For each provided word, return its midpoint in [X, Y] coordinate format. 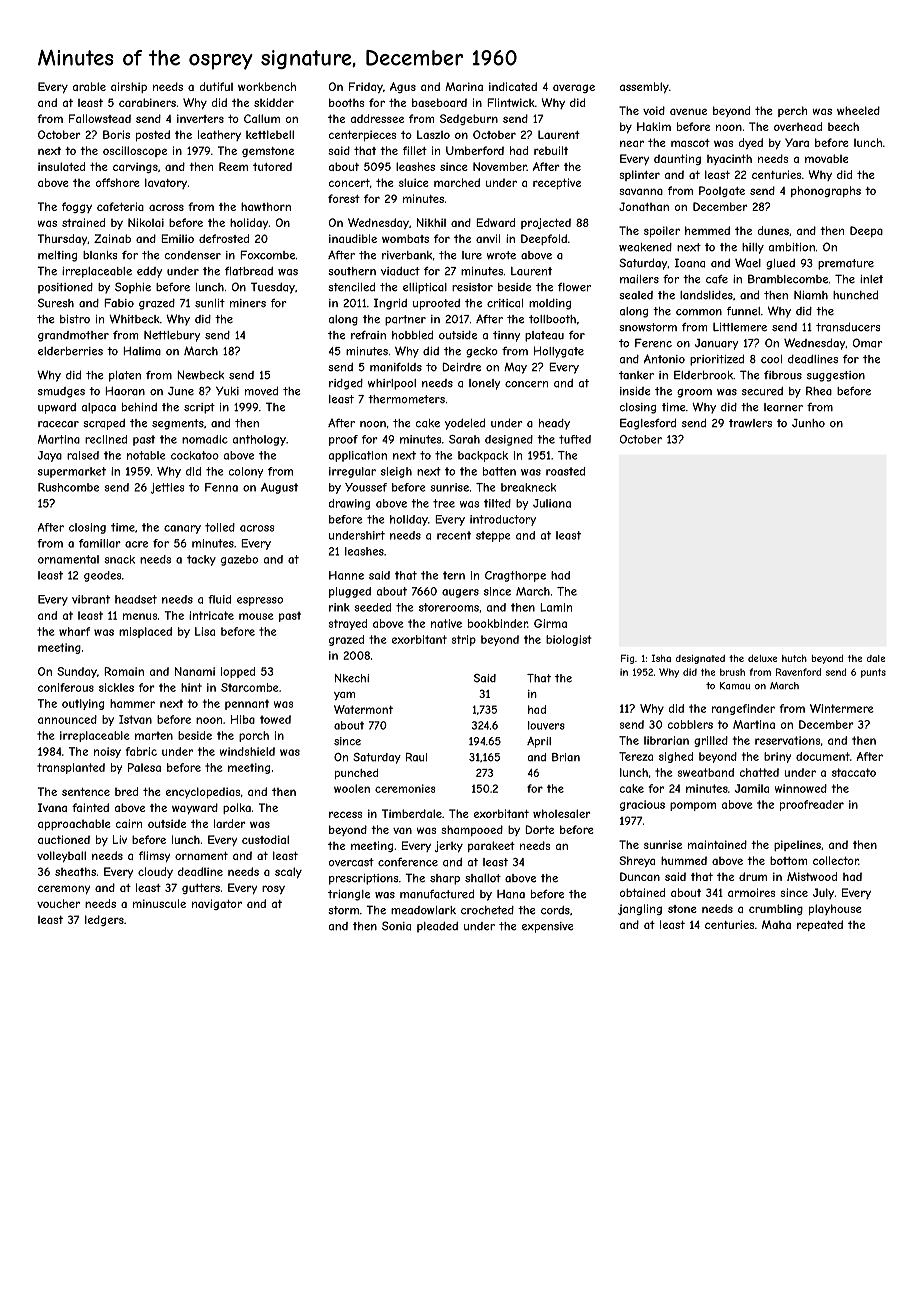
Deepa [866, 231]
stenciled [351, 287]
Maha [776, 924]
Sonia [396, 926]
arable [89, 86]
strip [464, 640]
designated [700, 659]
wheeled [858, 110]
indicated [513, 86]
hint [191, 687]
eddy [149, 272]
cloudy [155, 872]
